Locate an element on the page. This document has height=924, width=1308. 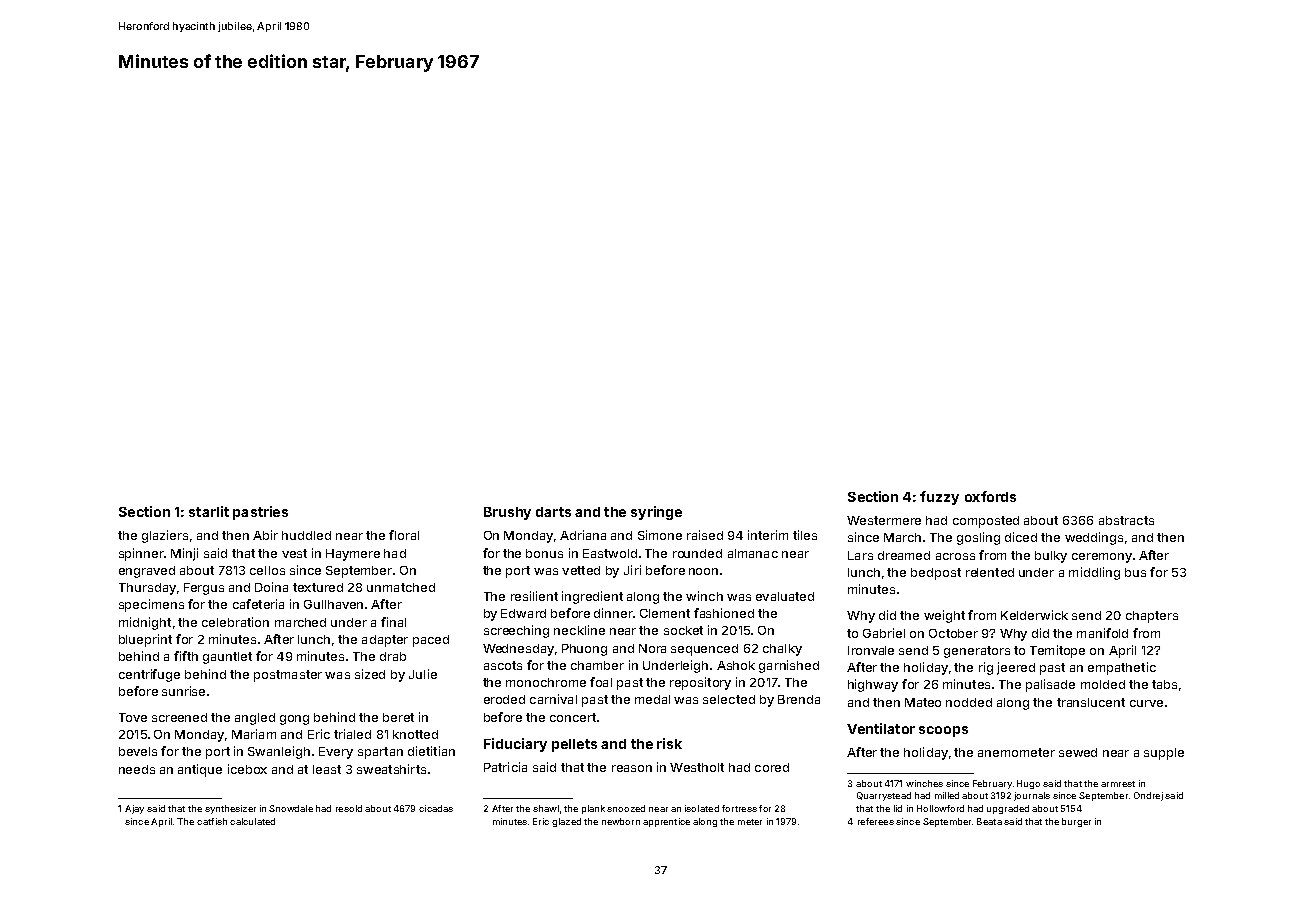
pellets is located at coordinates (574, 745).
